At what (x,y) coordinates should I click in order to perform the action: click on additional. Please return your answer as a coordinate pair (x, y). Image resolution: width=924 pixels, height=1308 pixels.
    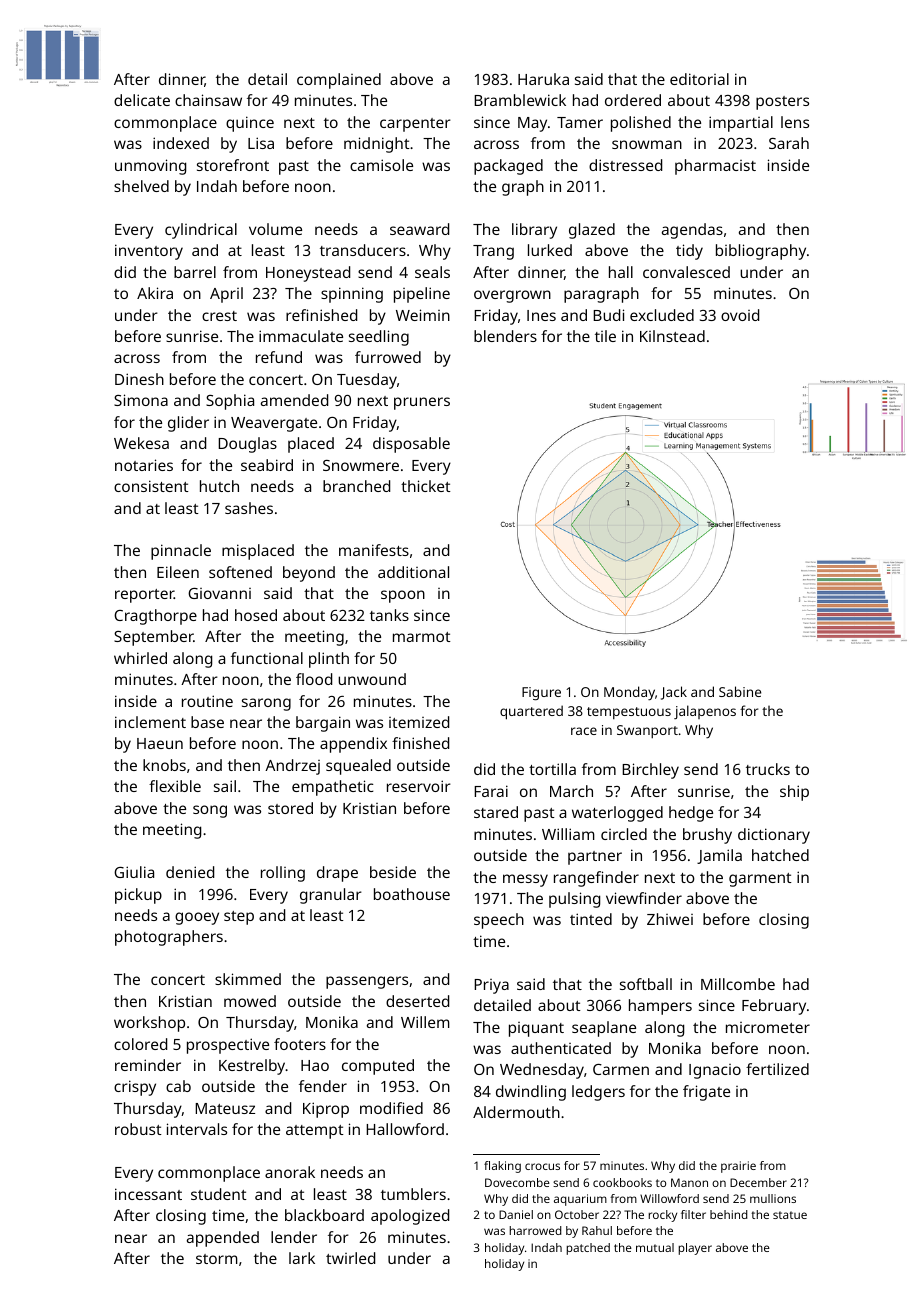
    Looking at the image, I should click on (413, 572).
